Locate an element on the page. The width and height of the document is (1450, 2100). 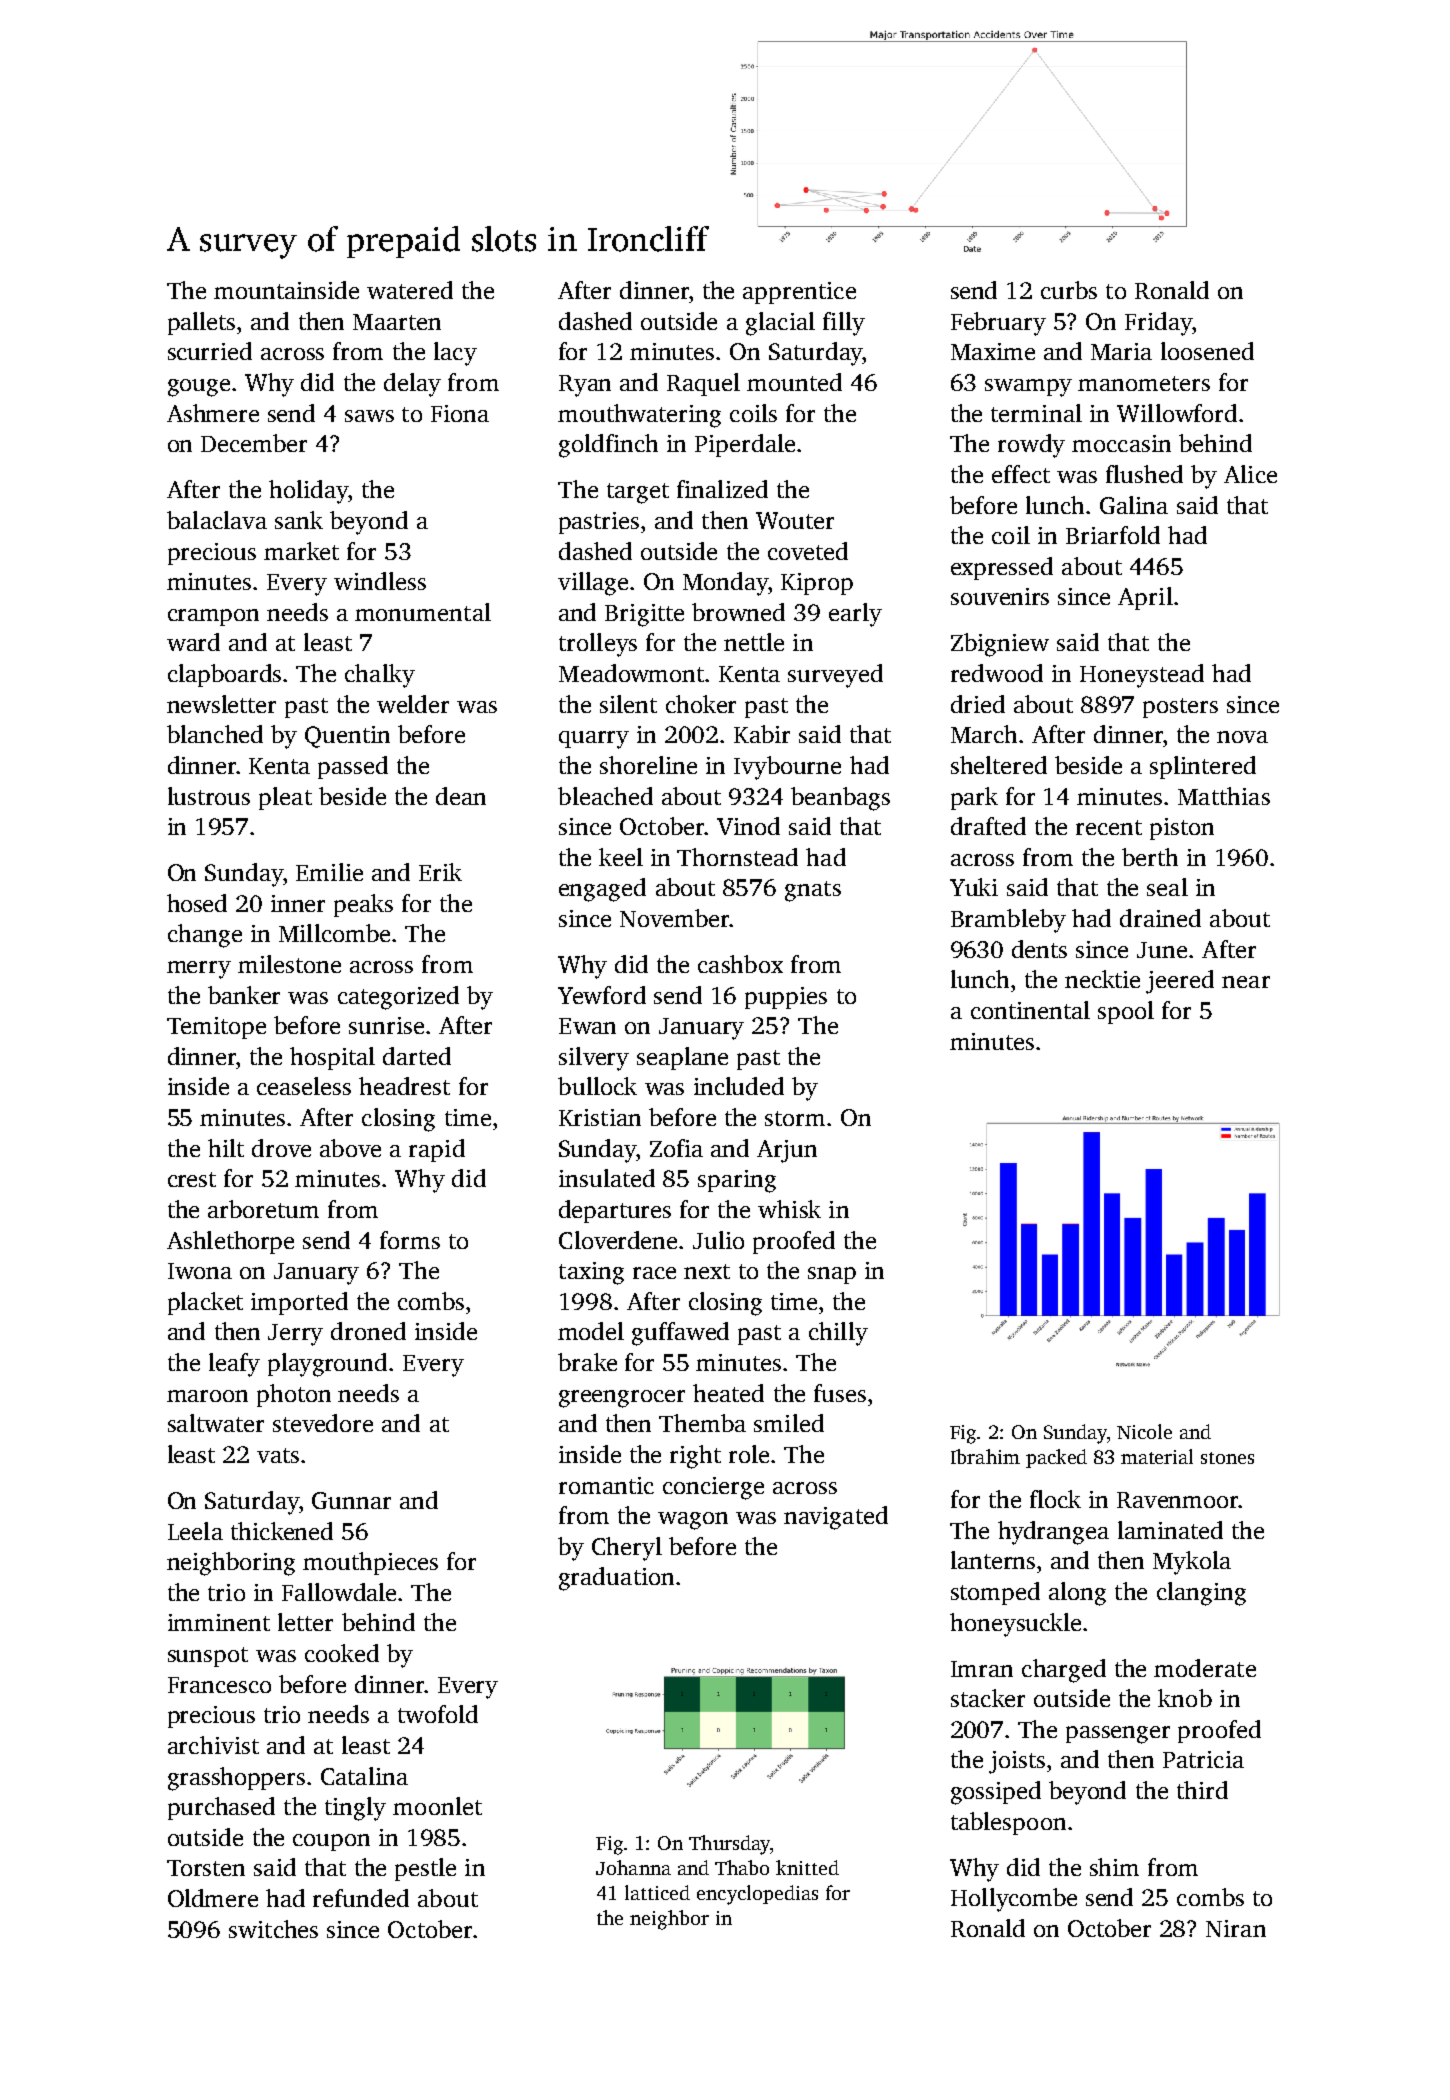
continental is located at coordinates (1030, 1010).
